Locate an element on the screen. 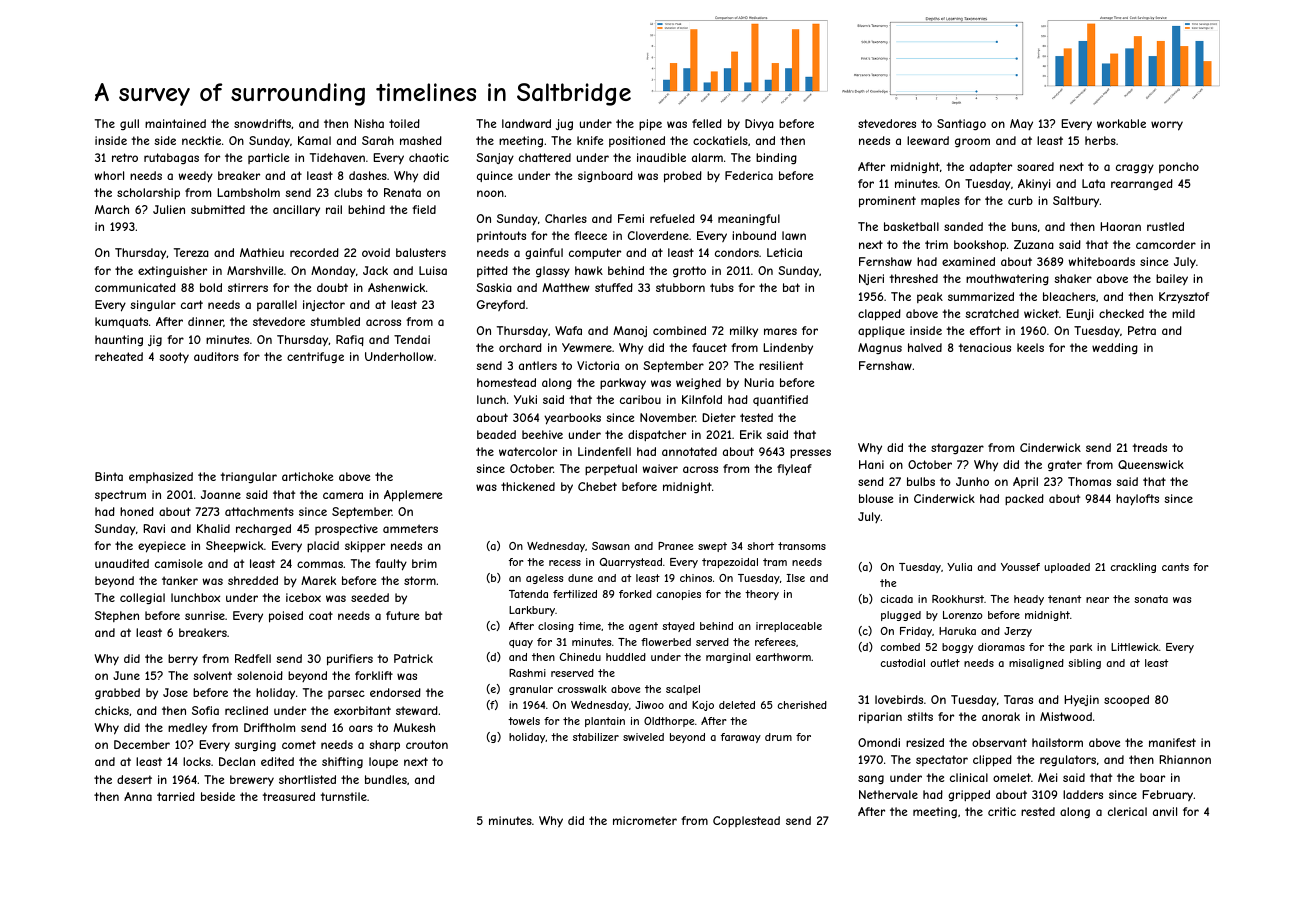 The image size is (1308, 924). worry is located at coordinates (1167, 126).
